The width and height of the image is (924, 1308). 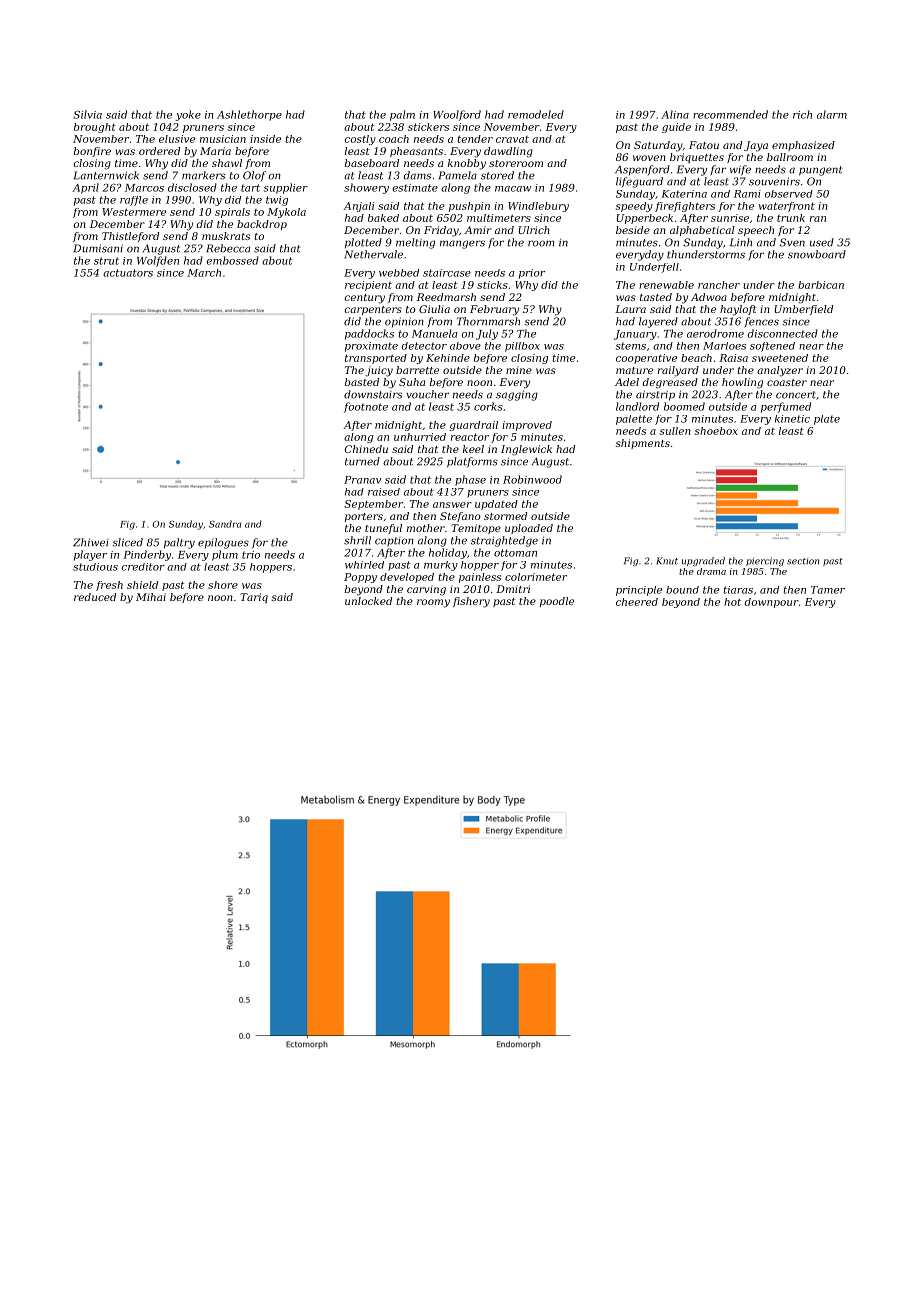 What do you see at coordinates (106, 175) in the image?
I see `Lanternwick` at bounding box center [106, 175].
